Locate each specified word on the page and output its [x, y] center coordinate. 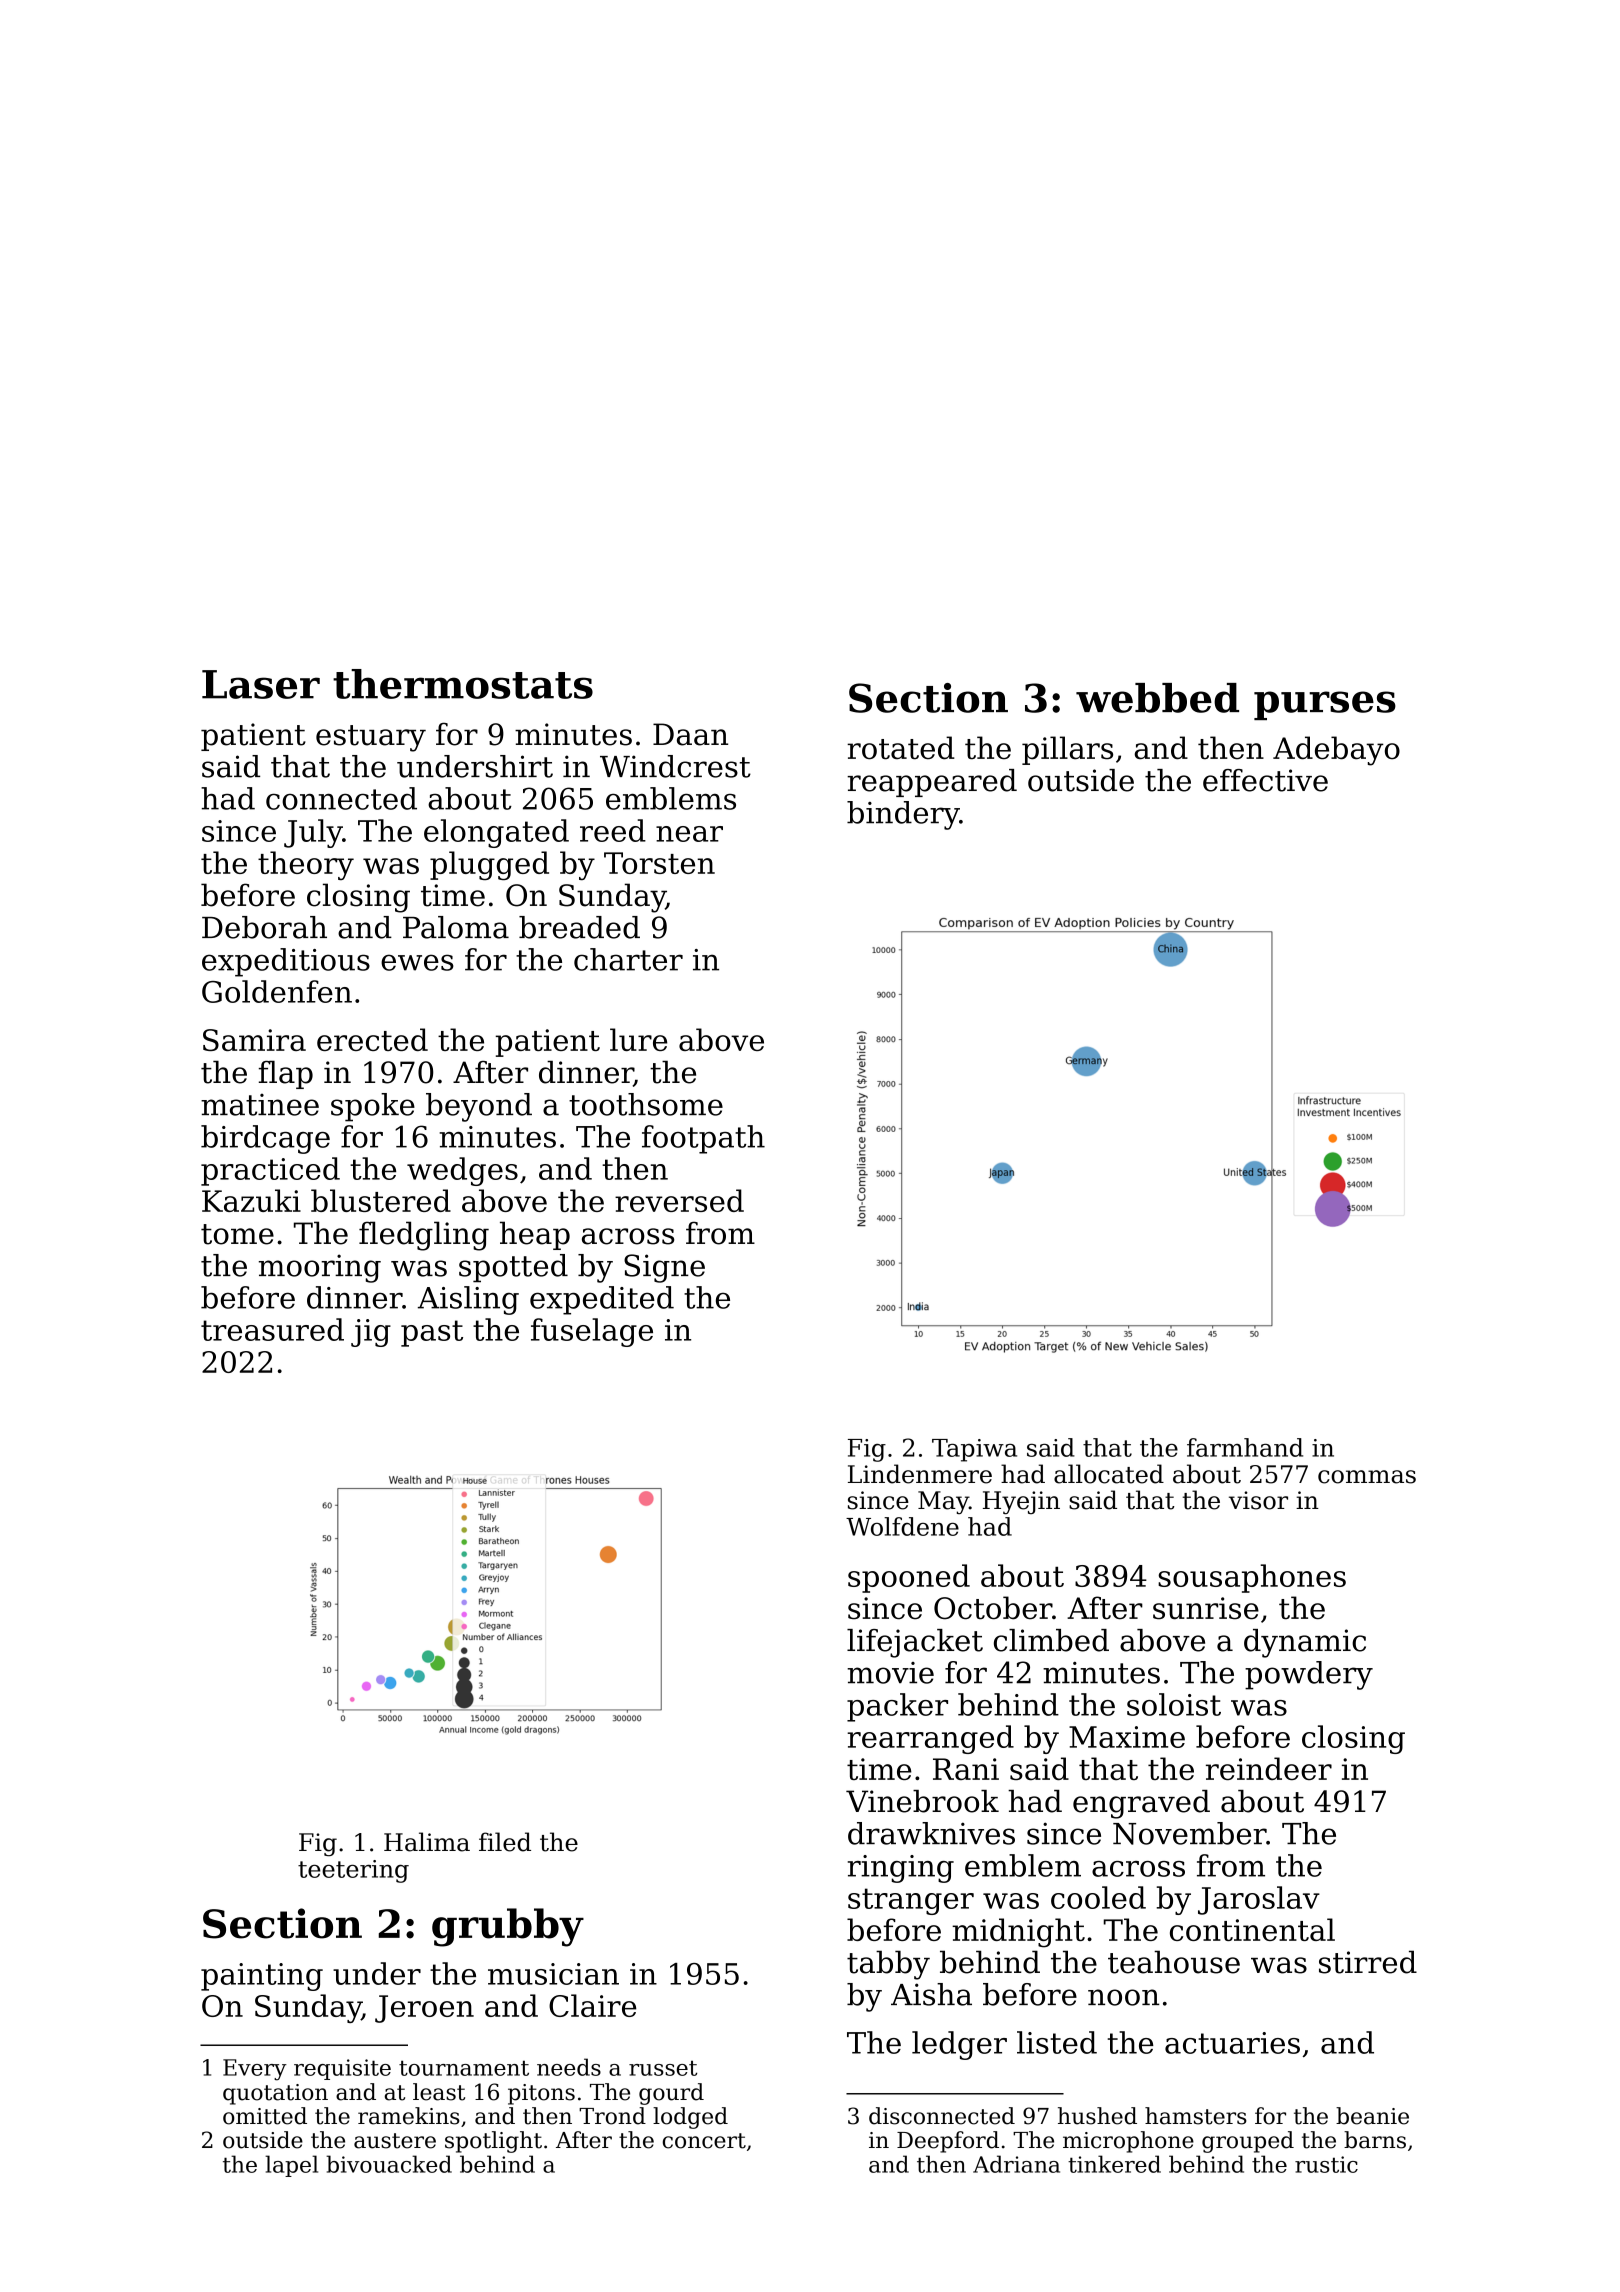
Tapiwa [974, 1450]
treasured [272, 1329]
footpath [703, 1139]
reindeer [1269, 1768]
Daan [690, 734]
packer [897, 1707]
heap [535, 1235]
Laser [261, 684]
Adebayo [1336, 751]
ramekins [409, 2116]
